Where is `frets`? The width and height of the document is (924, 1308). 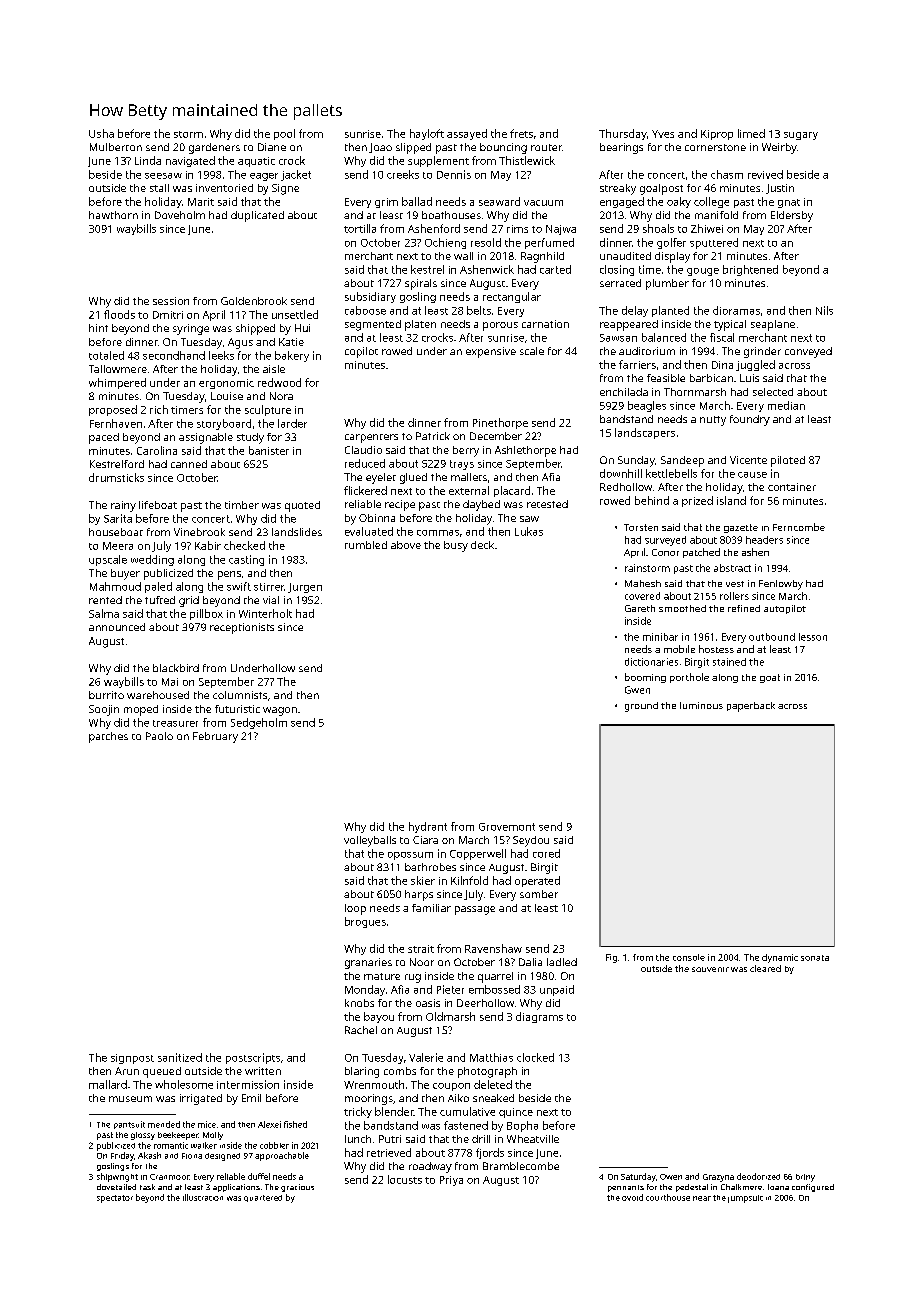
frets is located at coordinates (521, 133).
